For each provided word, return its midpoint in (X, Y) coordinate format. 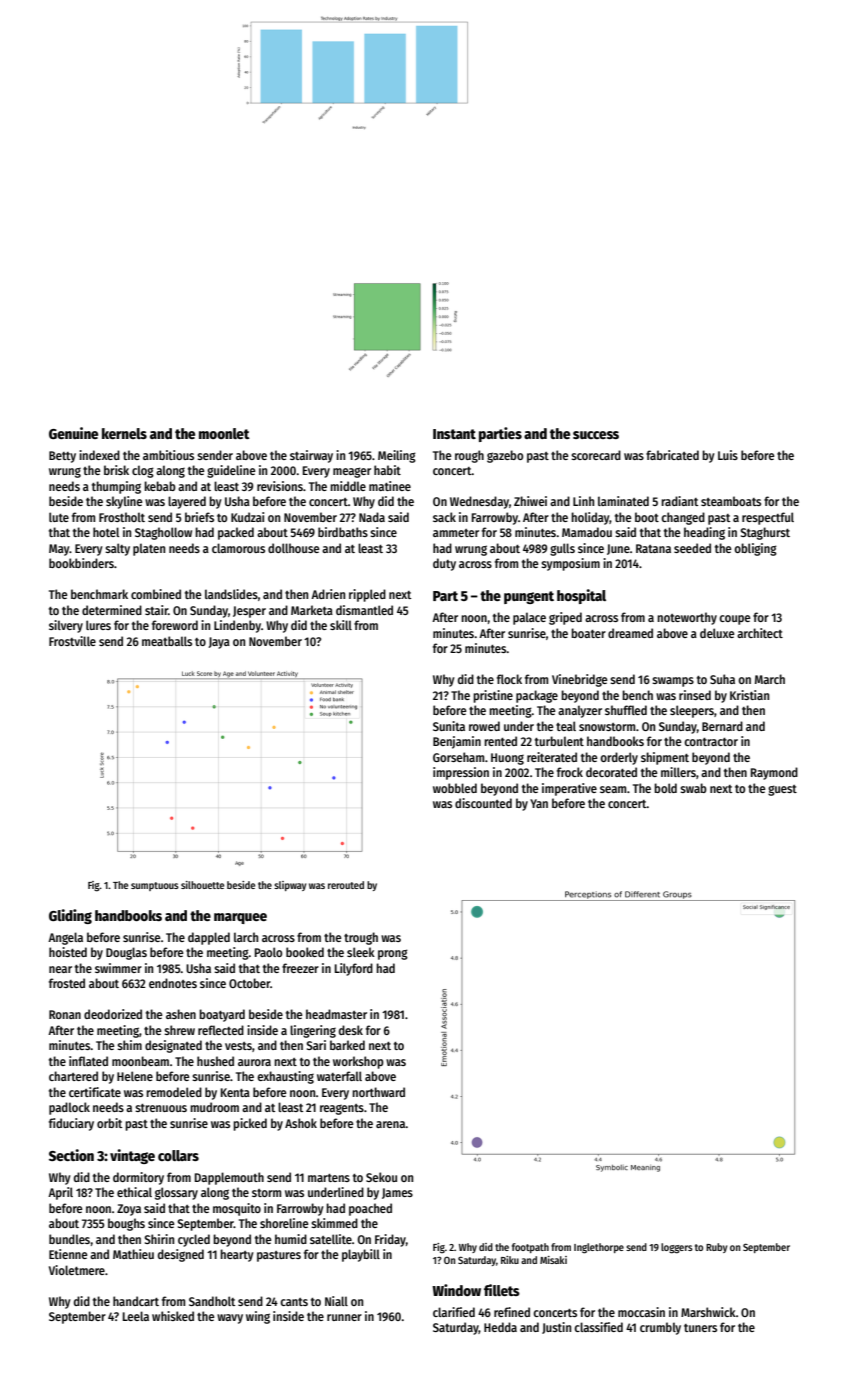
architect (760, 633)
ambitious (168, 455)
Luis (728, 455)
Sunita (449, 726)
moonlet (224, 433)
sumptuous (155, 886)
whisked (173, 1316)
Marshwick (708, 1312)
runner (344, 1317)
